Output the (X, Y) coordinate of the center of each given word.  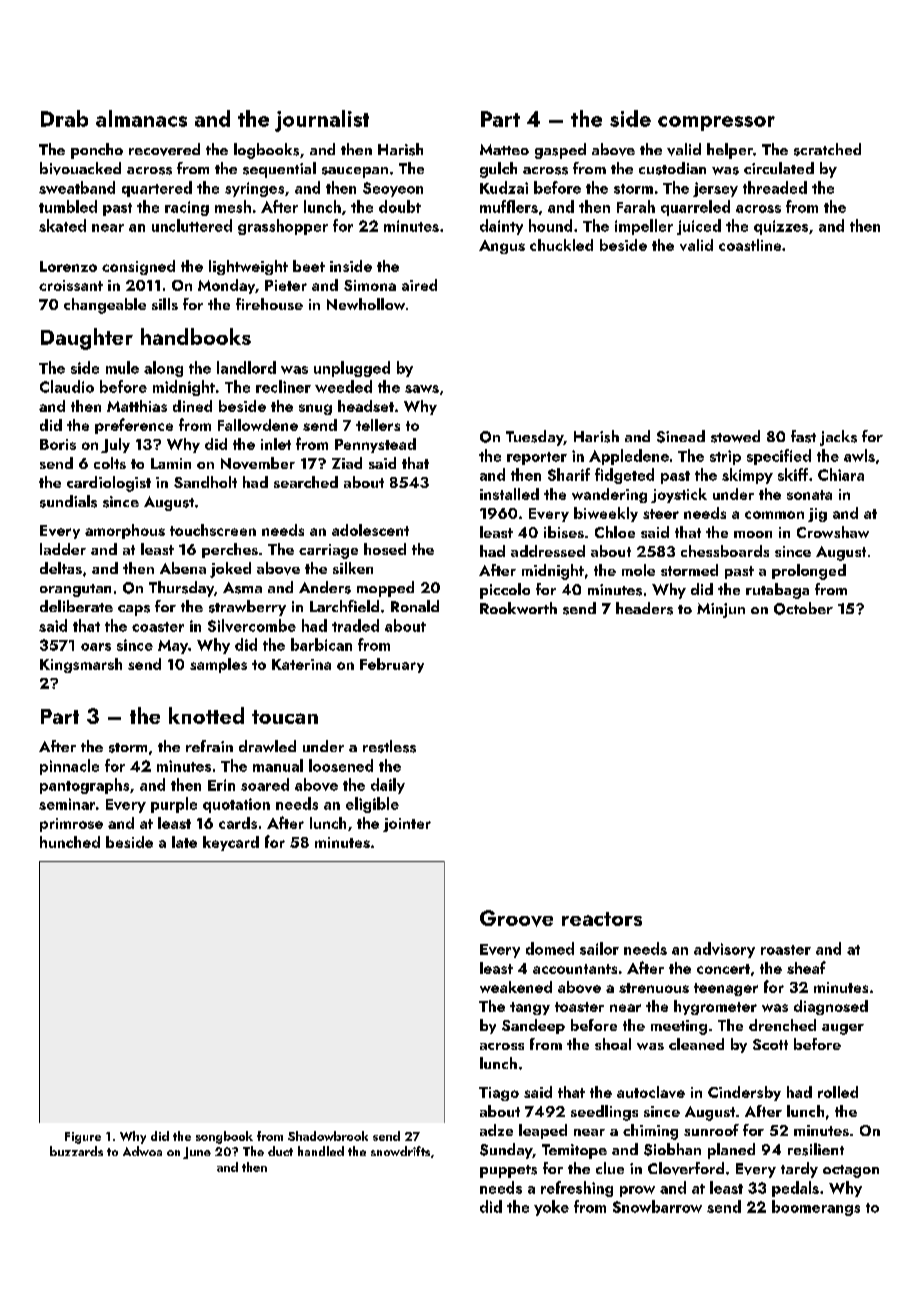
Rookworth (518, 608)
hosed (385, 549)
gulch (498, 170)
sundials (68, 501)
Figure (83, 1138)
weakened (516, 987)
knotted (206, 715)
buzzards (76, 1151)
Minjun (721, 610)
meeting (679, 1027)
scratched (827, 149)
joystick (679, 495)
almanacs (141, 118)
